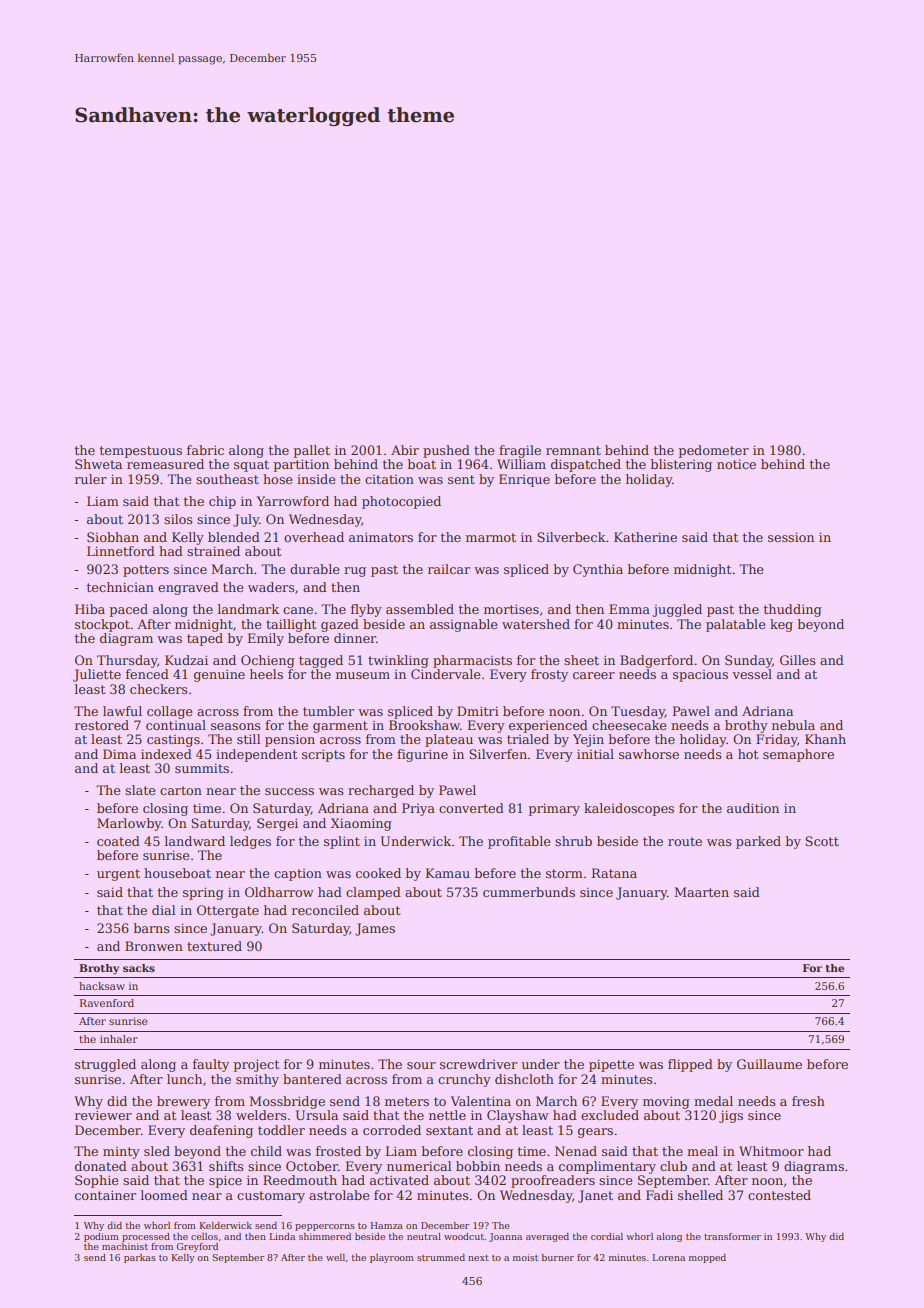 This page has width=924, height=1308. I want to click on still, so click(248, 739).
